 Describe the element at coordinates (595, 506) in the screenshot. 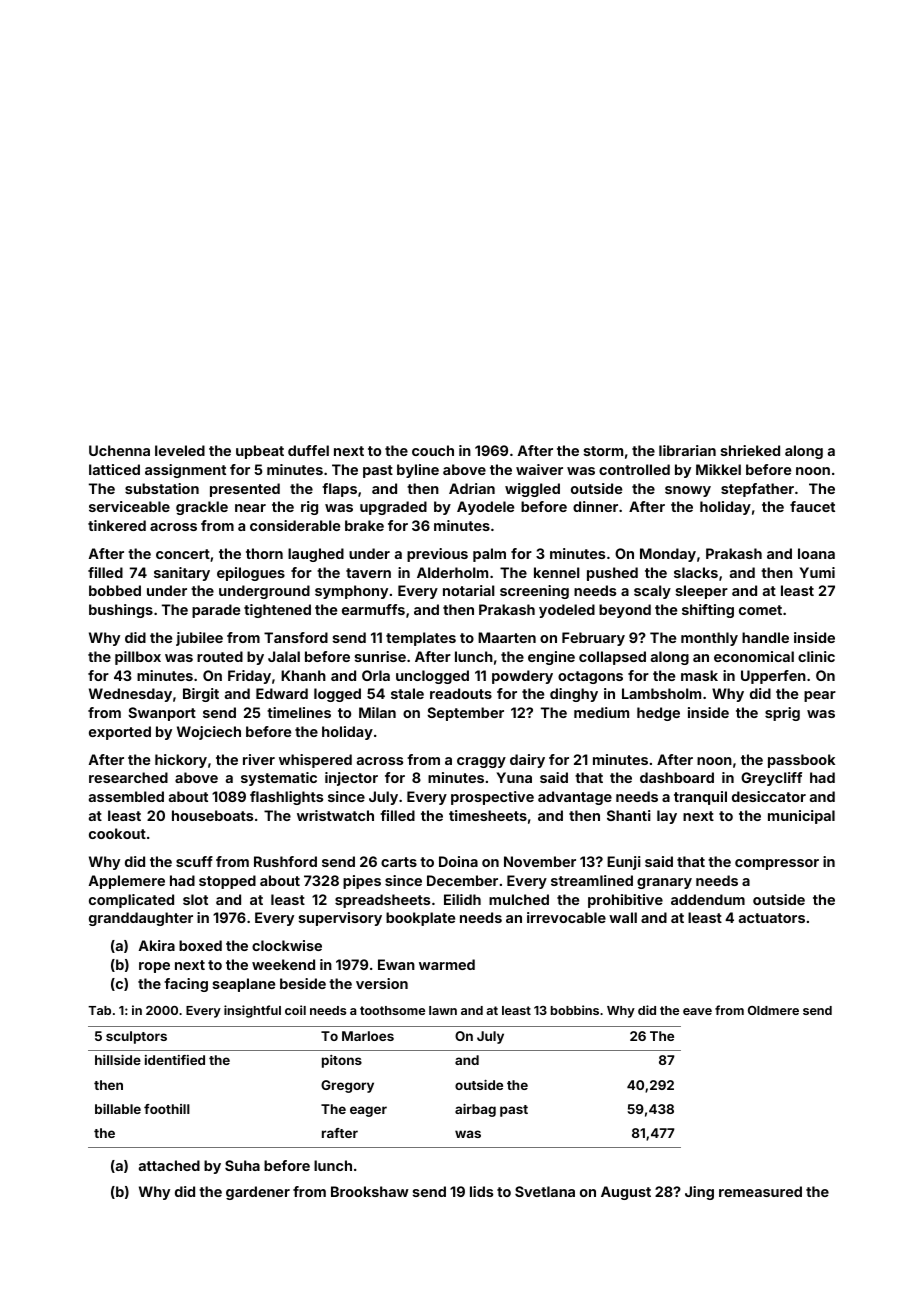

I see `dinner` at that location.
